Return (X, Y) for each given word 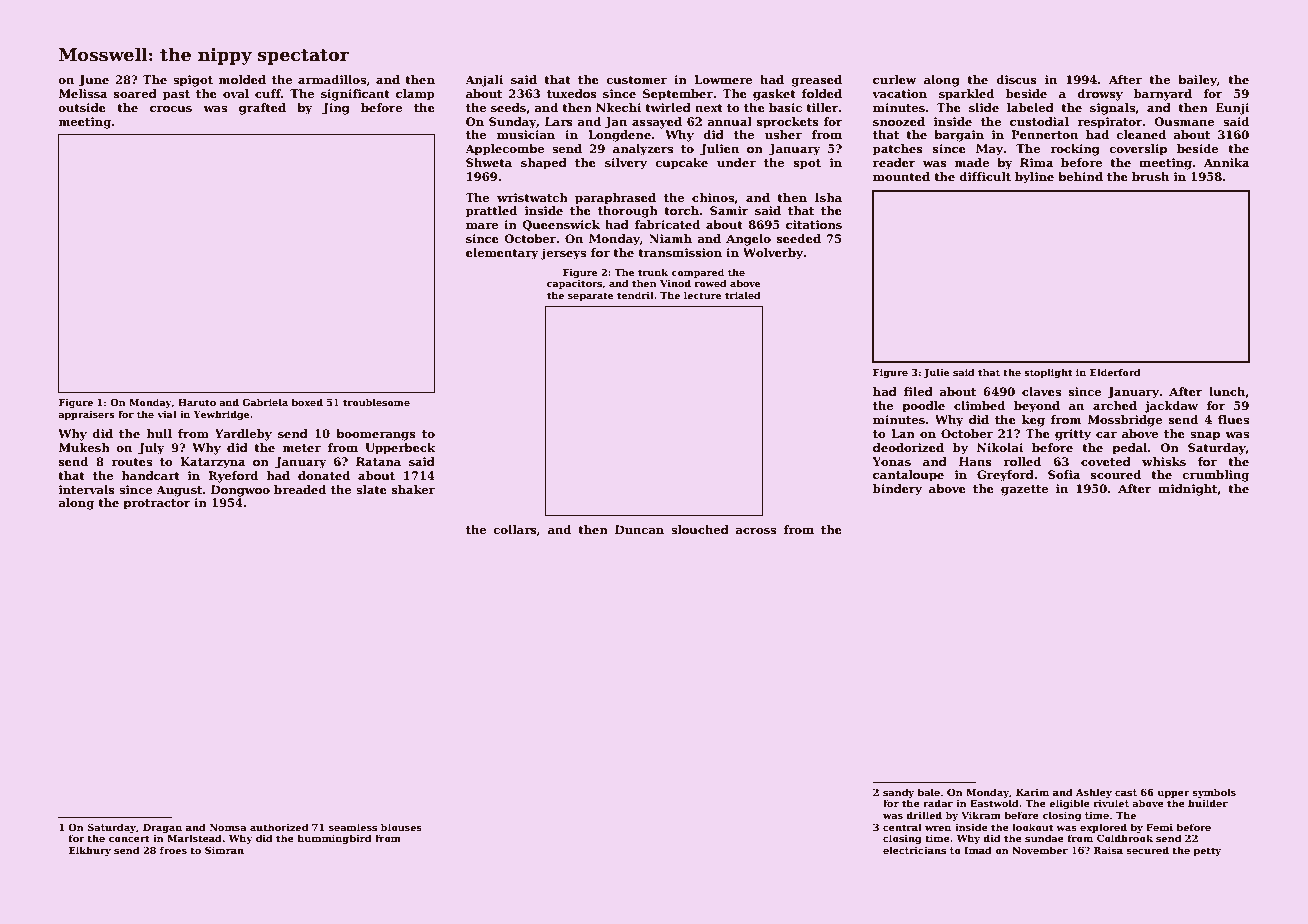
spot (807, 164)
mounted (901, 176)
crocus (171, 109)
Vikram (981, 815)
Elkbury (90, 851)
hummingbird (334, 839)
